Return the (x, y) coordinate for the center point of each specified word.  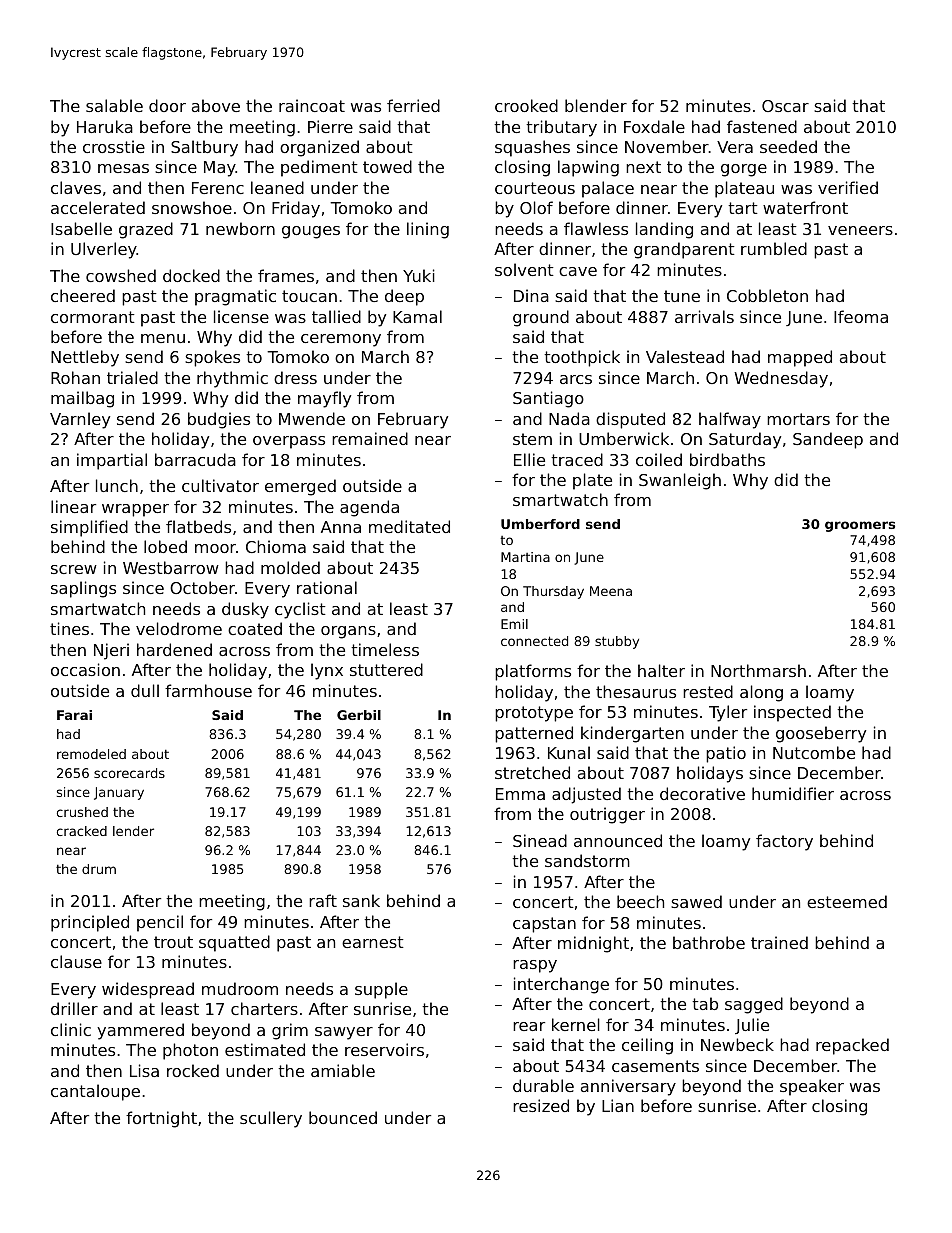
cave (578, 271)
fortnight (161, 1119)
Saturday (745, 440)
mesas (123, 168)
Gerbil (359, 715)
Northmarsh (758, 670)
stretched (532, 772)
